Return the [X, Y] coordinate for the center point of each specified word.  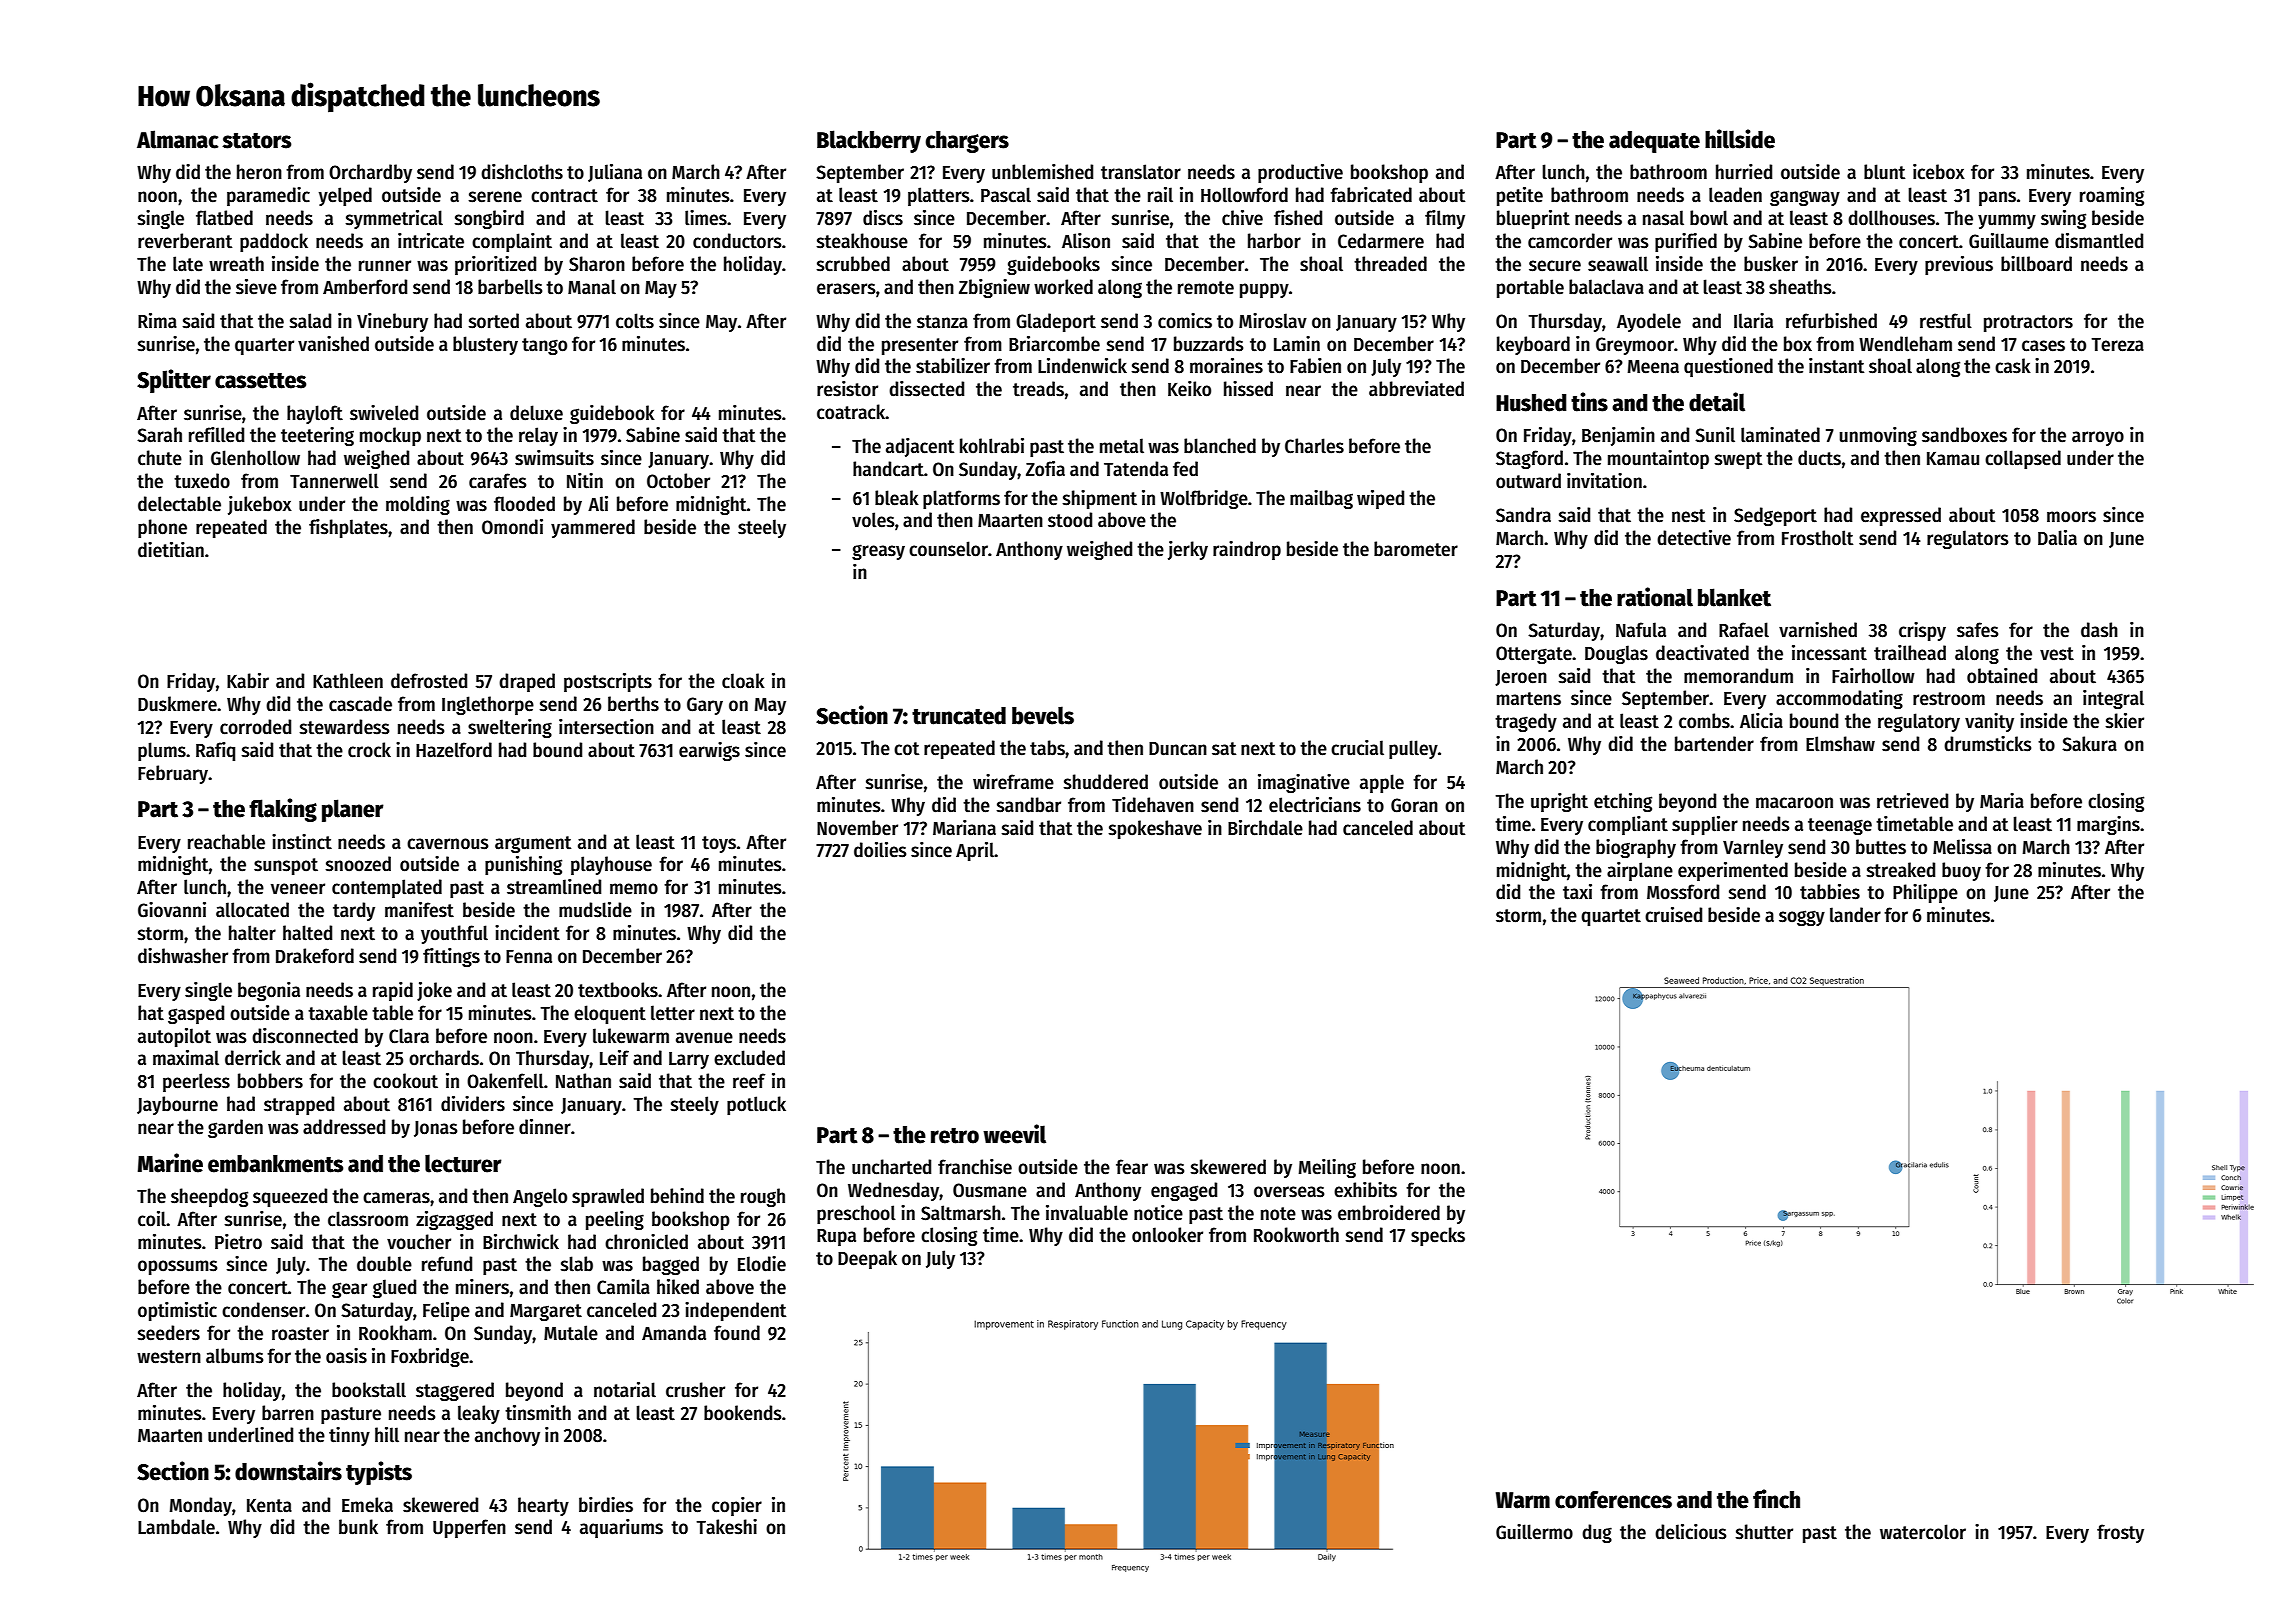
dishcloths [522, 172]
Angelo [540, 1197]
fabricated [1371, 195]
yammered [593, 528]
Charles [1314, 446]
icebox [1939, 172]
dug [1597, 1533]
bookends [742, 1413]
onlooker [1167, 1235]
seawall [1618, 264]
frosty [2120, 1533]
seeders [168, 1333]
